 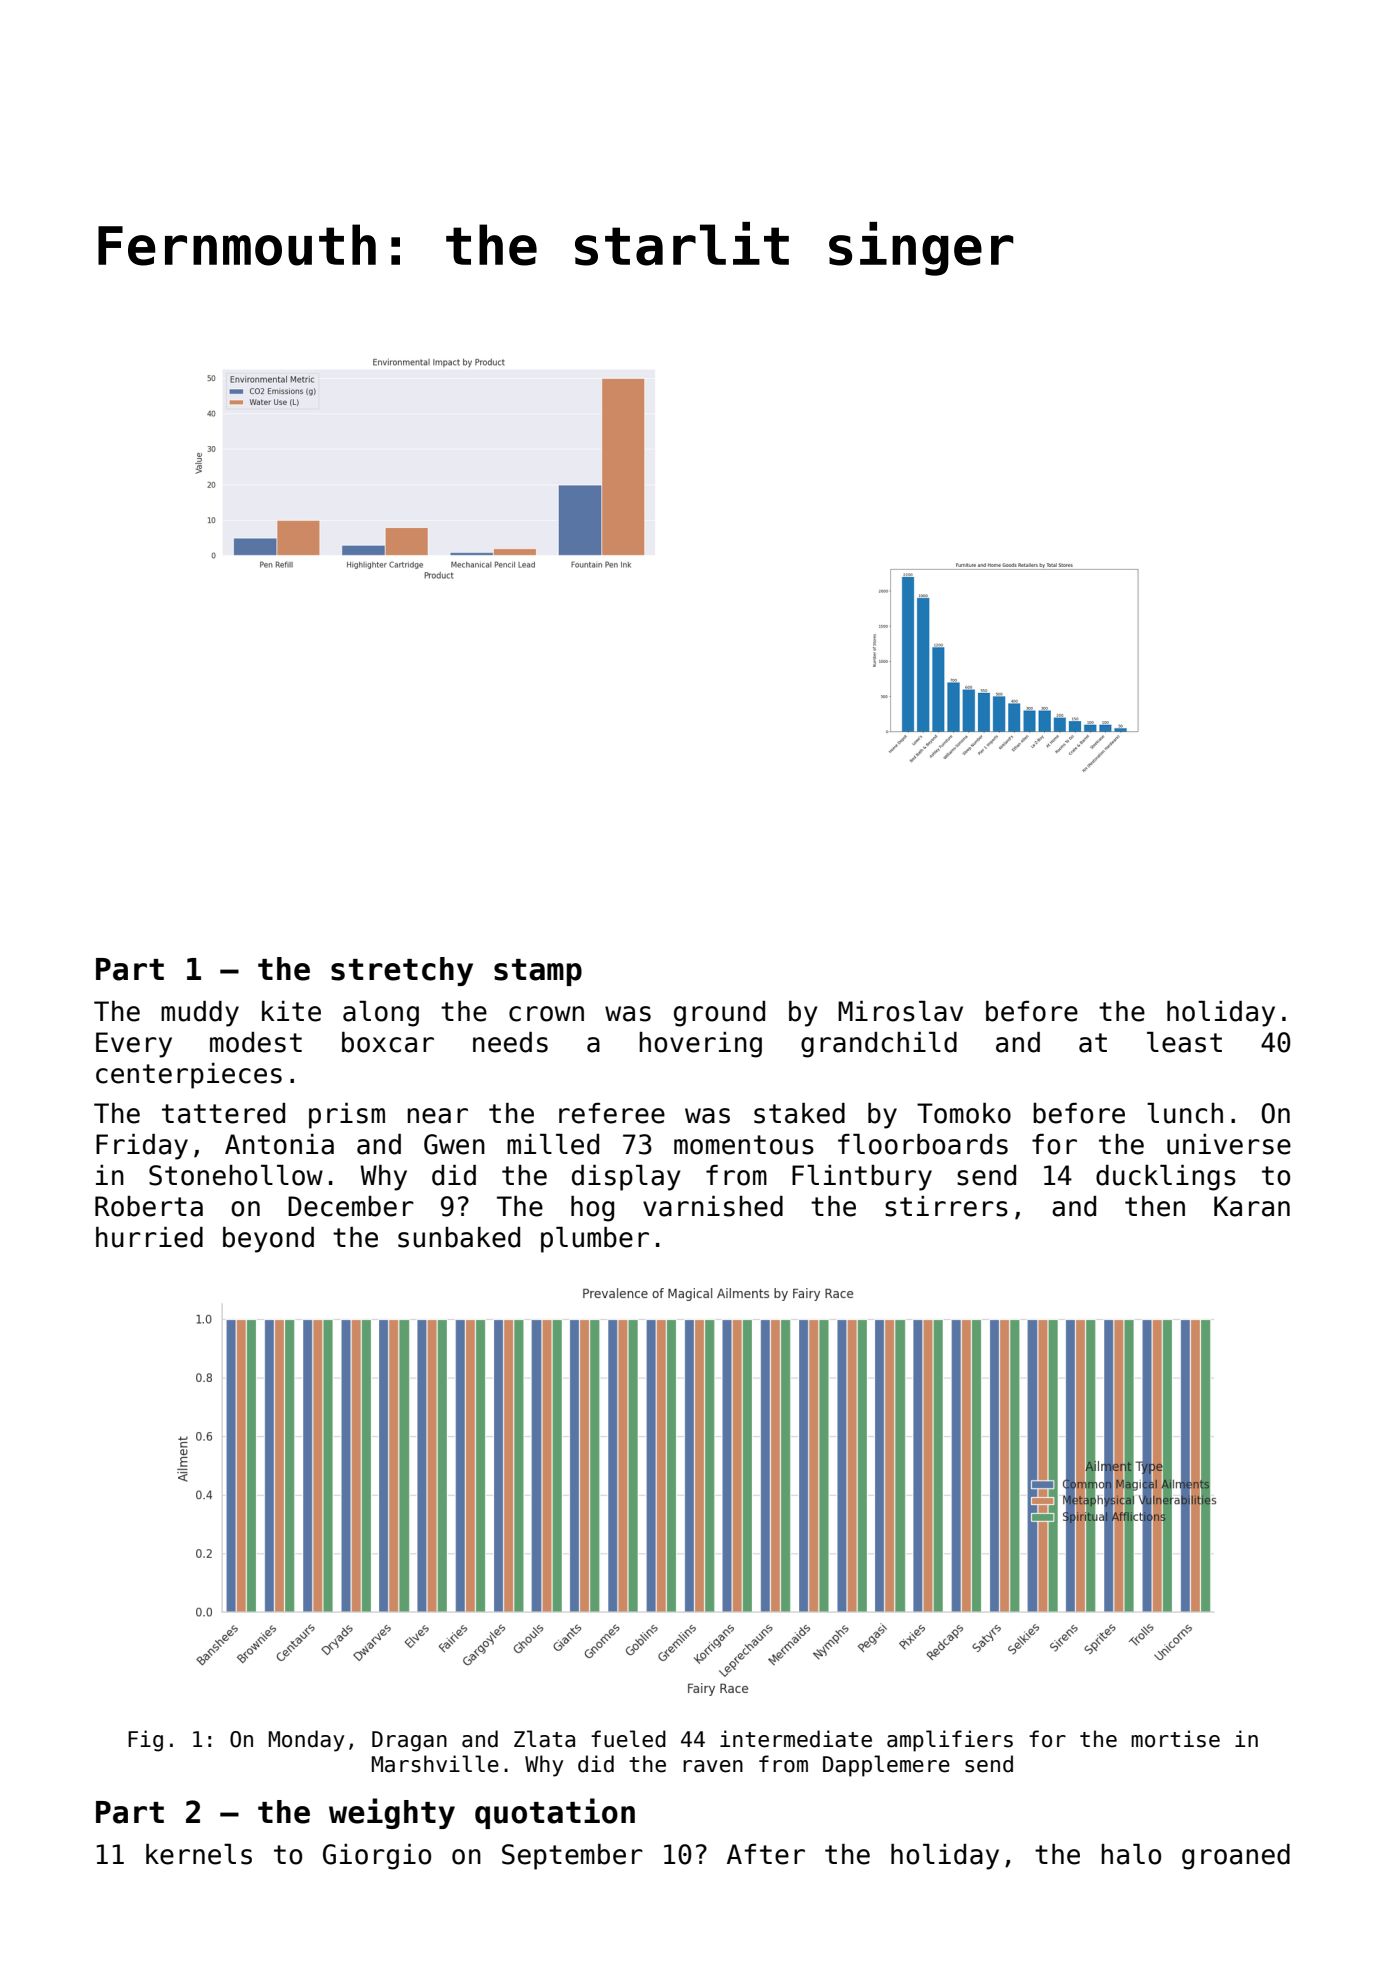 I want to click on boxcar, so click(x=388, y=1042).
